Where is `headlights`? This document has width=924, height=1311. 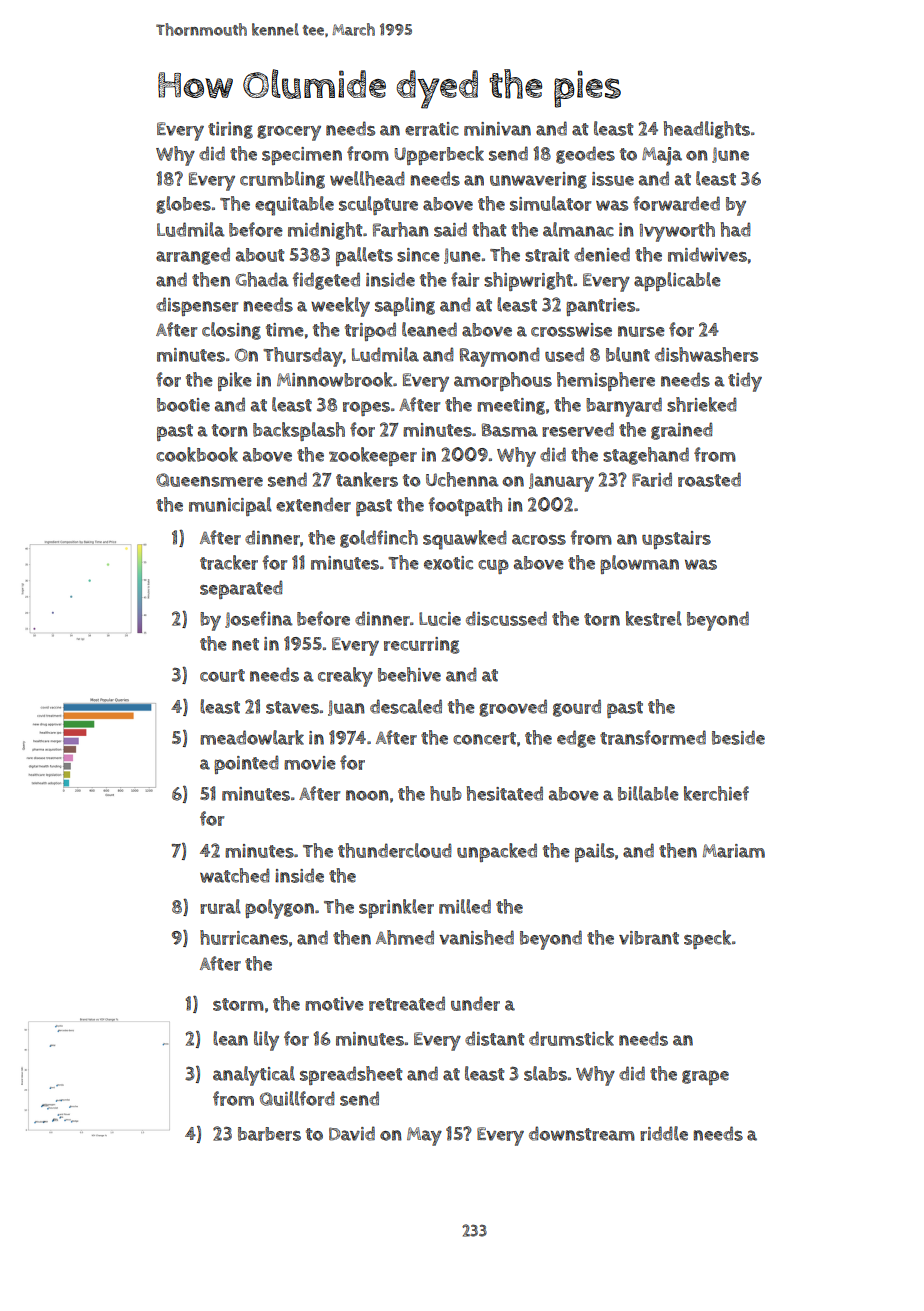
headlights is located at coordinates (706, 130).
